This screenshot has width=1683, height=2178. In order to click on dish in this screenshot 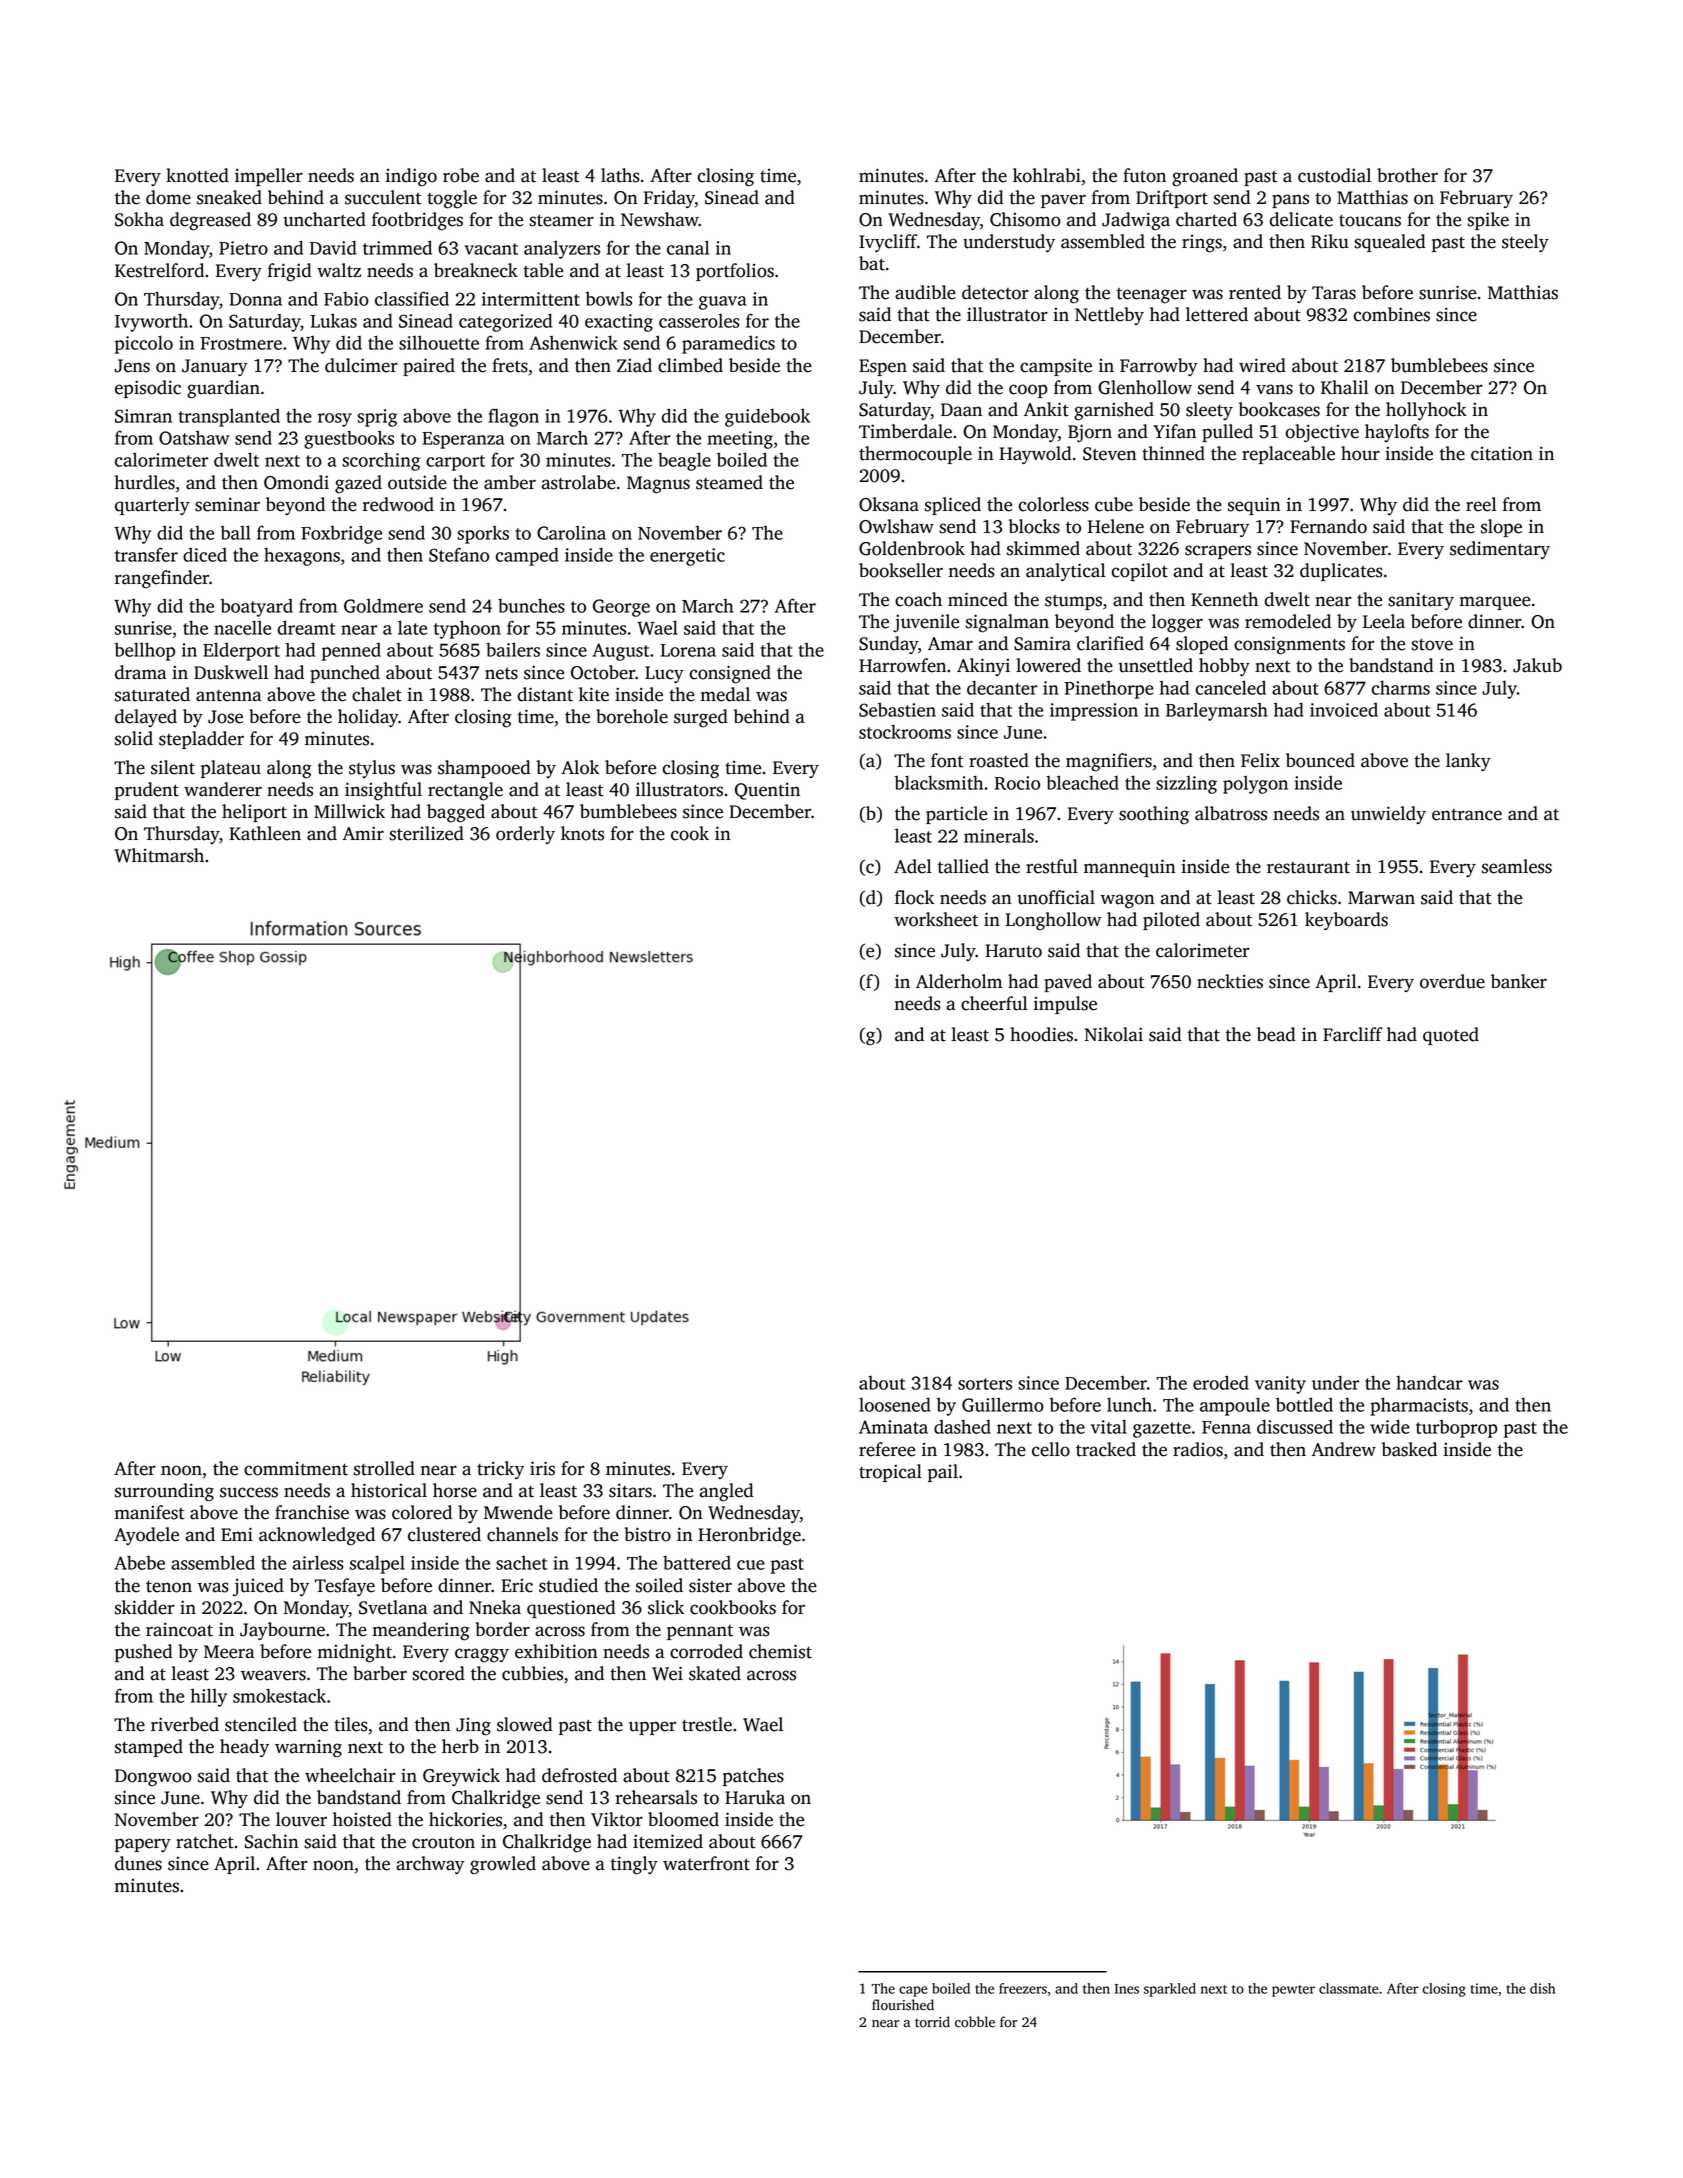, I will do `click(1542, 1988)`.
